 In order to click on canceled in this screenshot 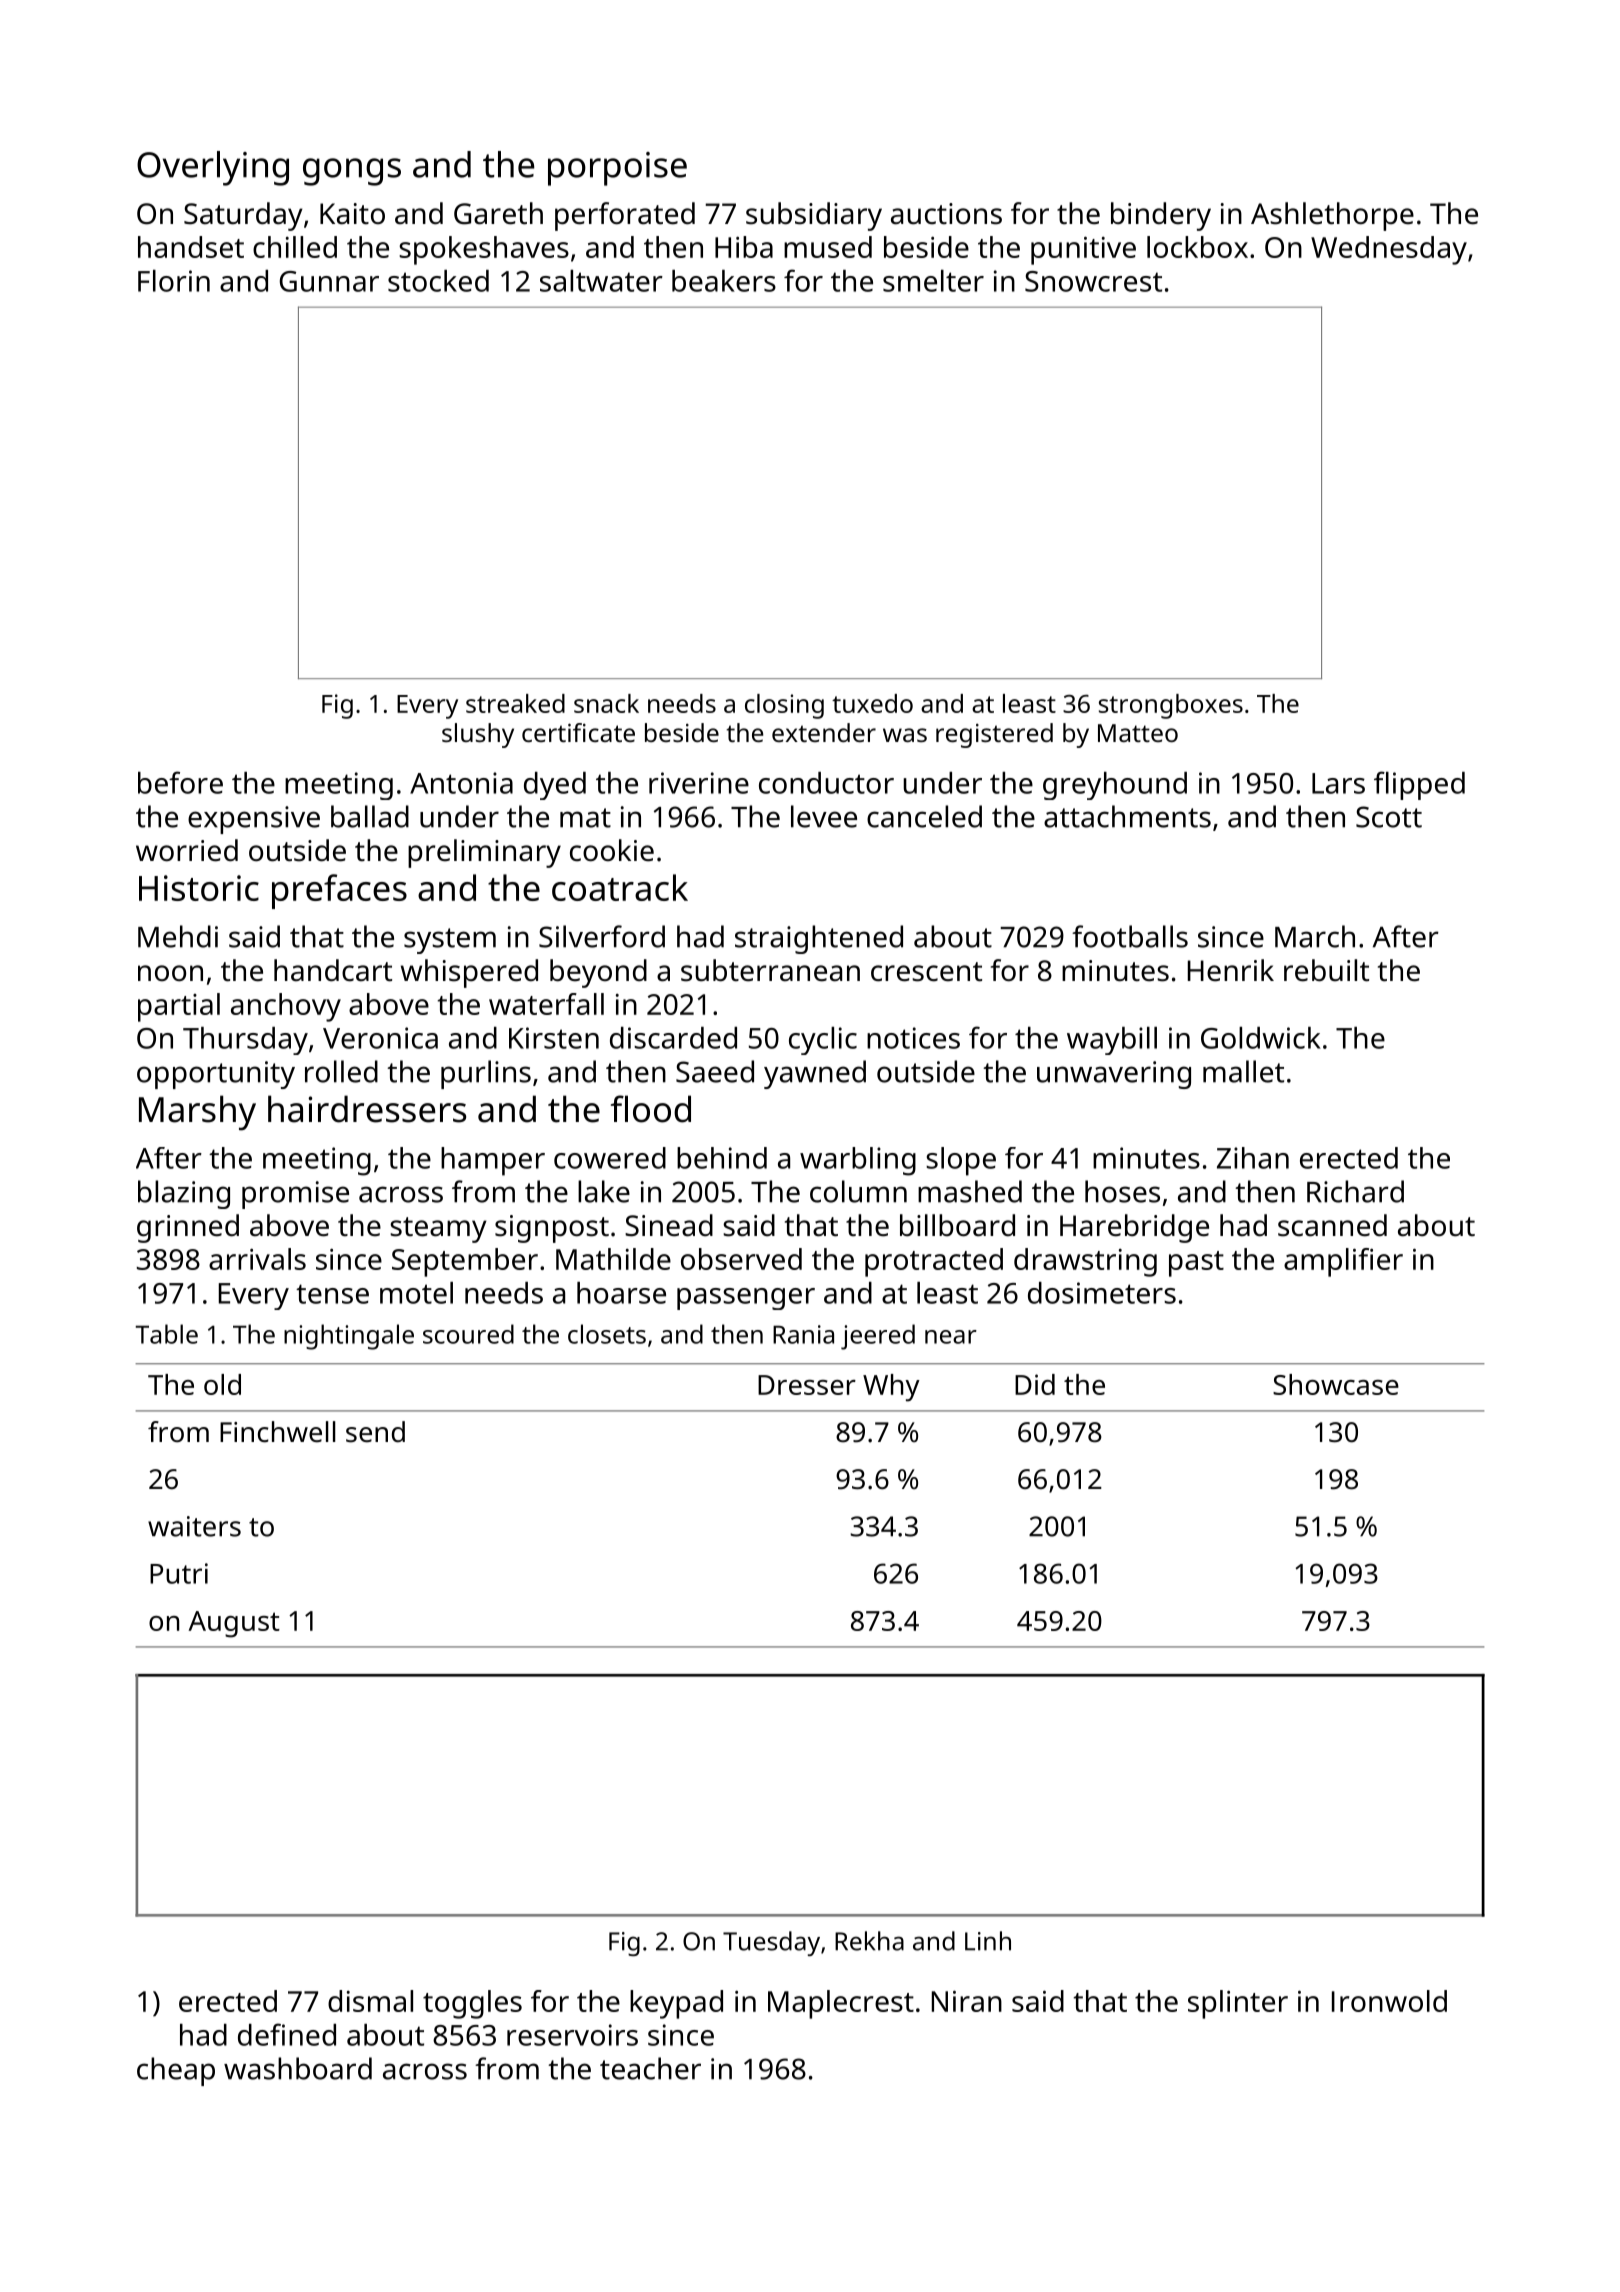, I will do `click(924, 816)`.
